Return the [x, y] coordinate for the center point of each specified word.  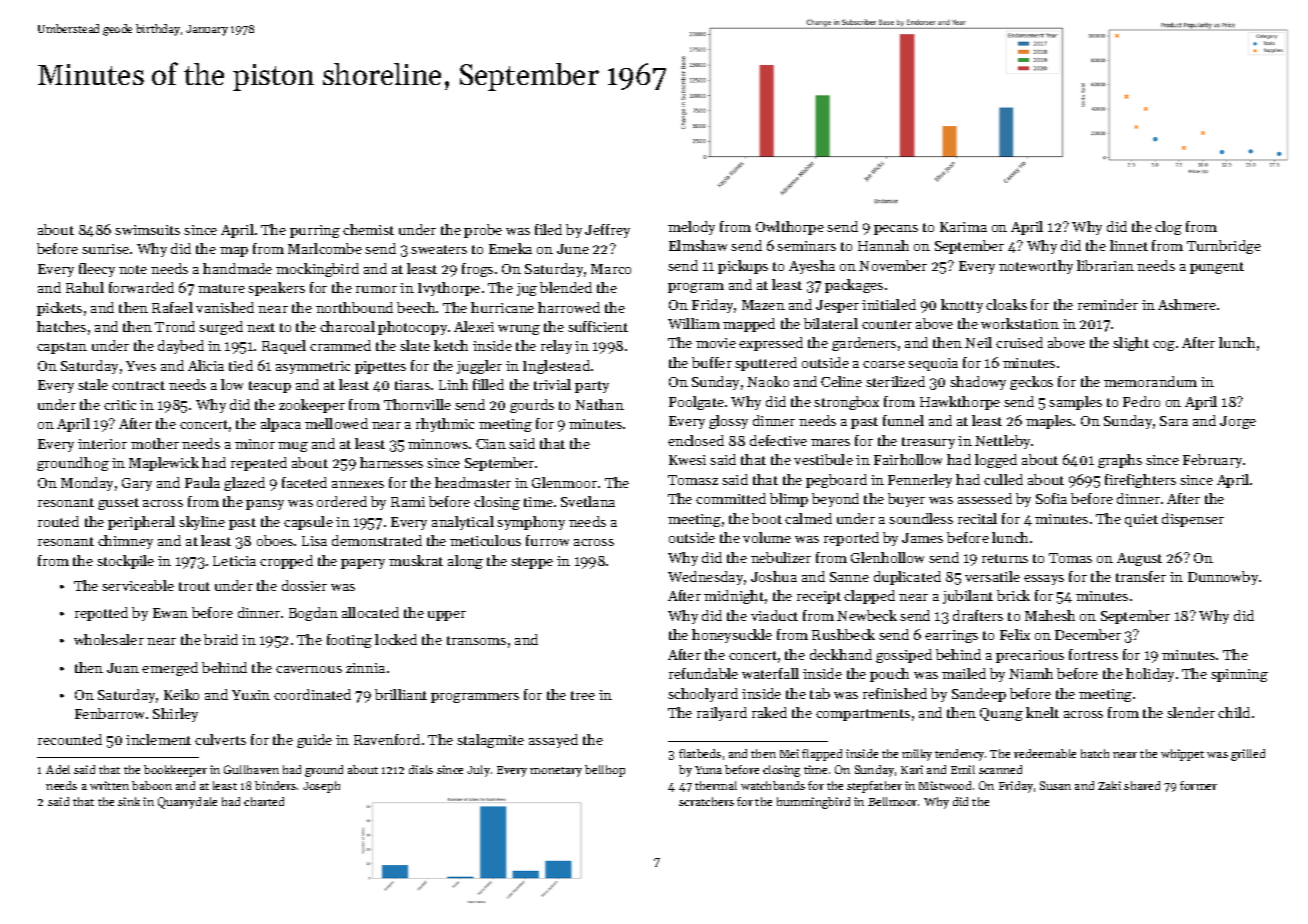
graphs [1120, 461]
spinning [1239, 675]
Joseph [321, 787]
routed [58, 521]
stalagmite [490, 741]
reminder [1108, 304]
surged [221, 328]
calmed [808, 518]
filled [488, 384]
